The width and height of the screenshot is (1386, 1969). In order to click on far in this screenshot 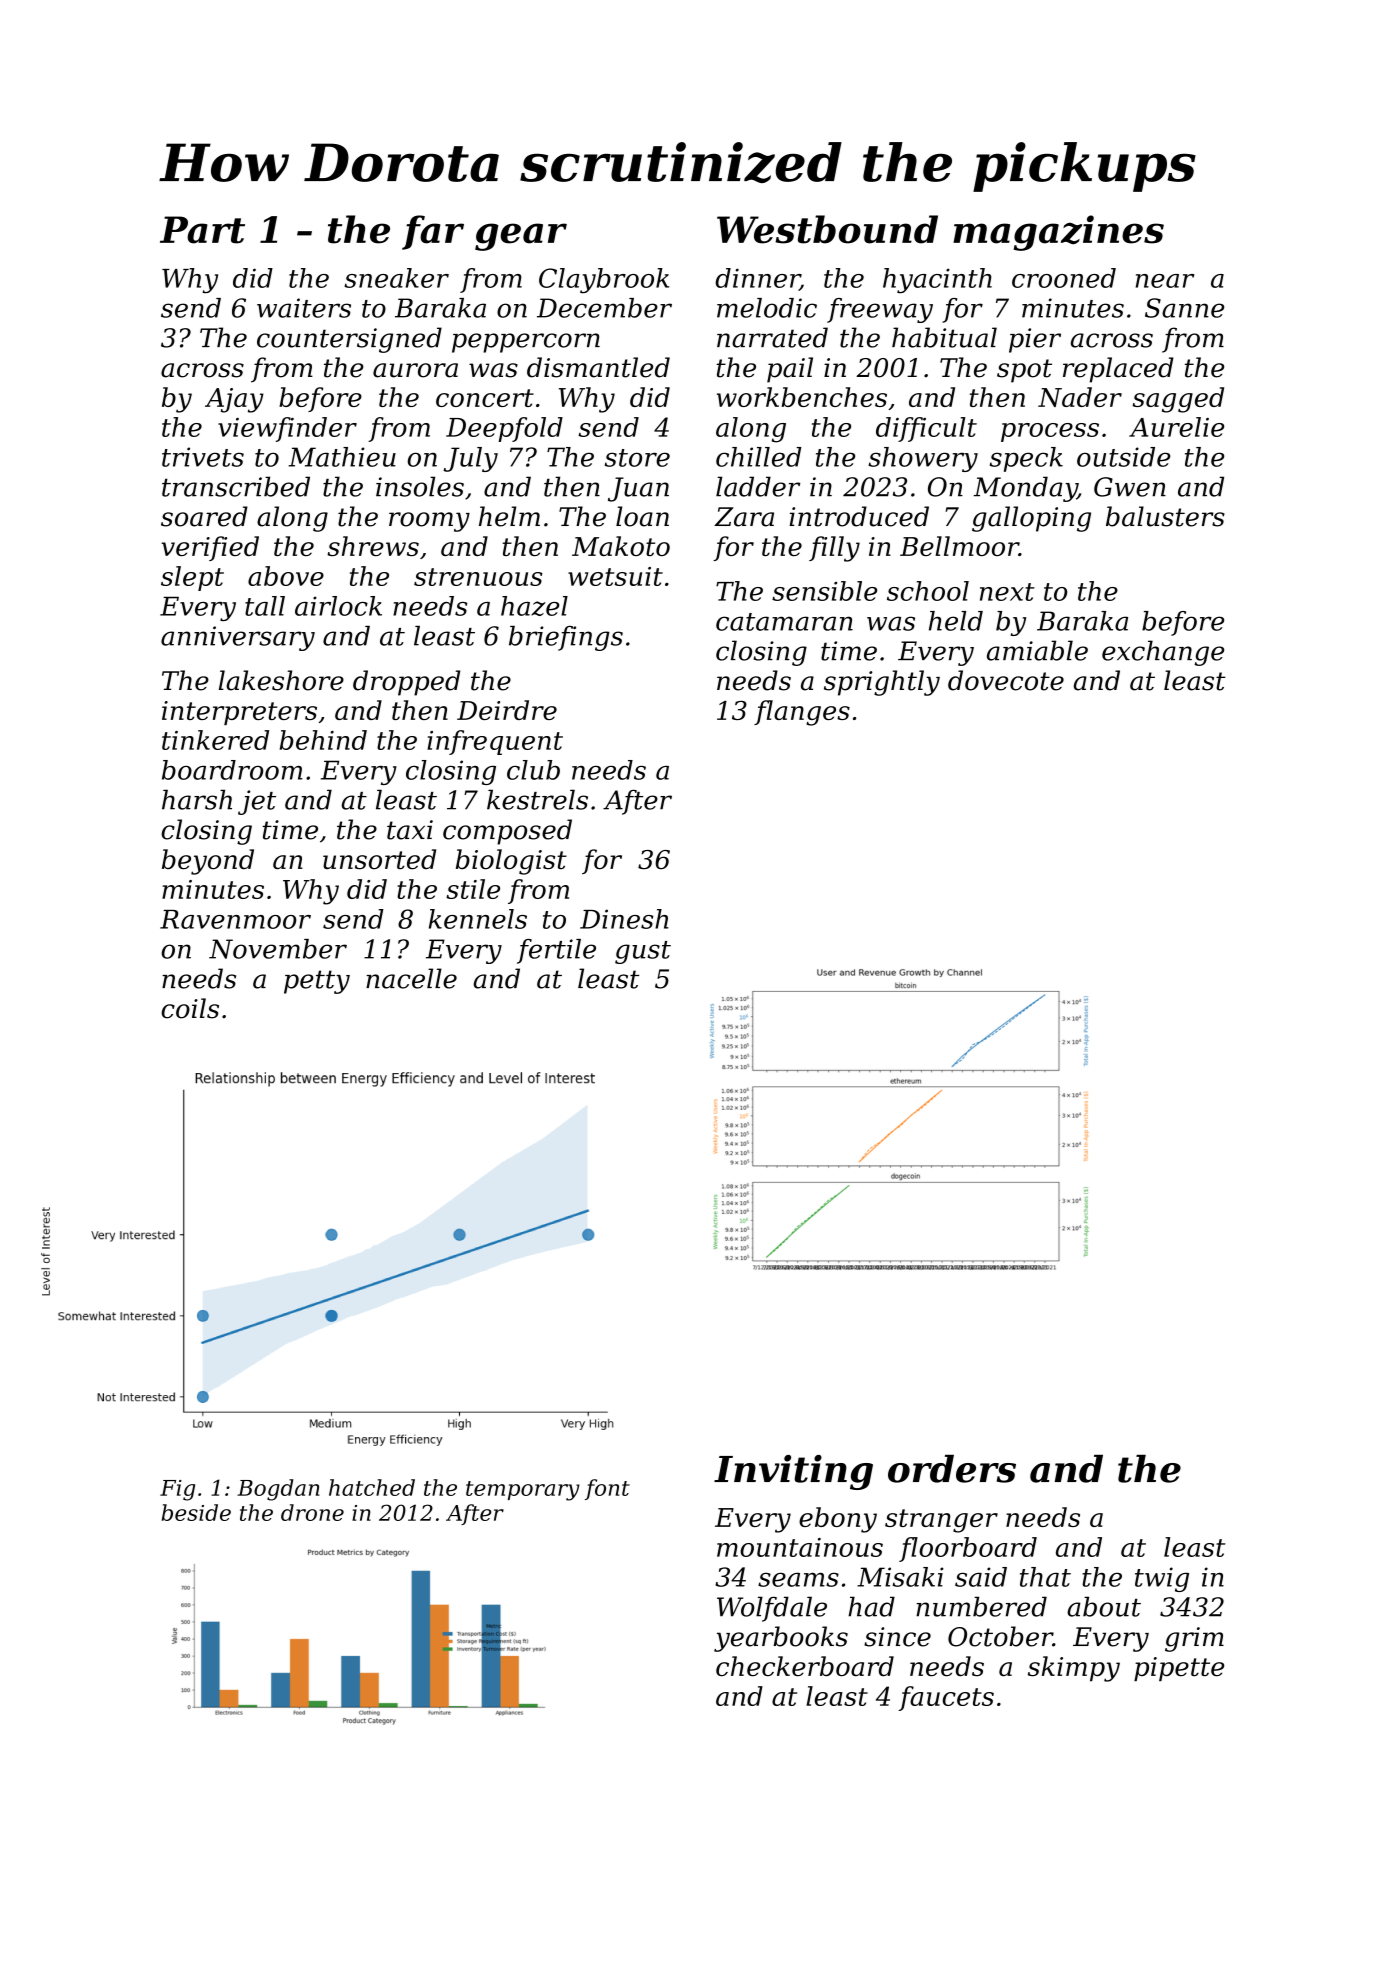, I will do `click(433, 232)`.
